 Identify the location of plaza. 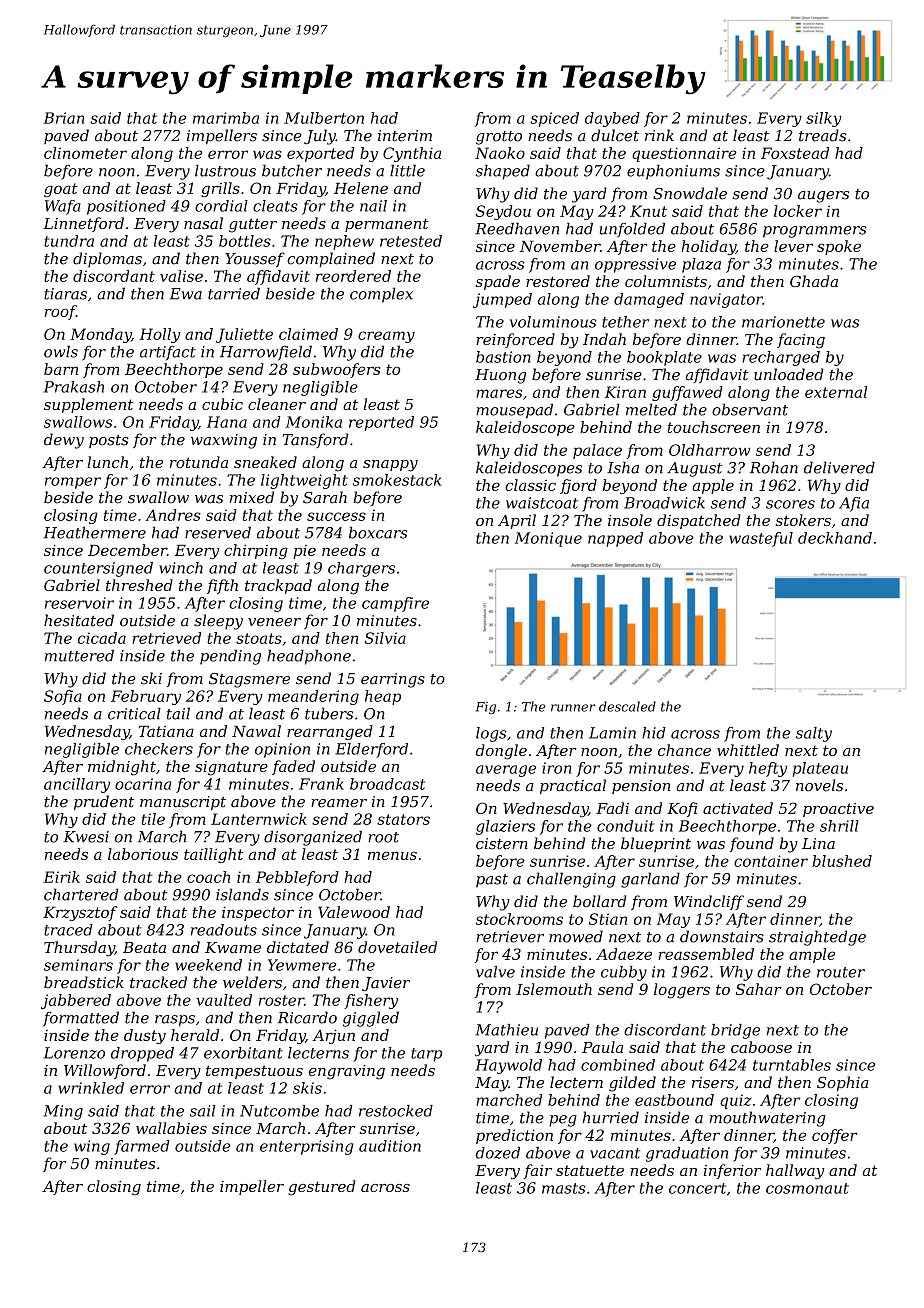
(701, 265).
